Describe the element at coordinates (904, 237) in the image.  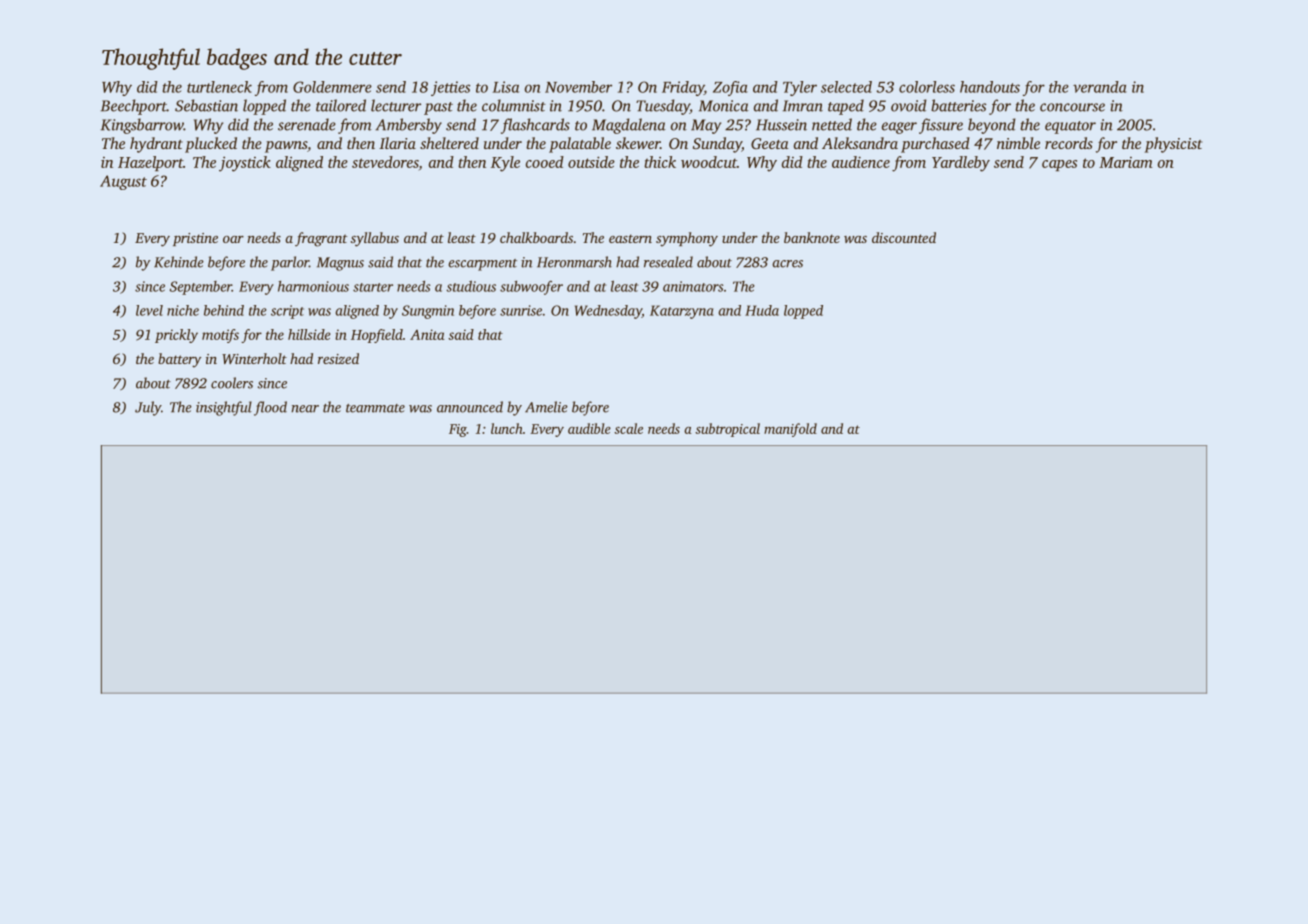
I see `discounted` at that location.
